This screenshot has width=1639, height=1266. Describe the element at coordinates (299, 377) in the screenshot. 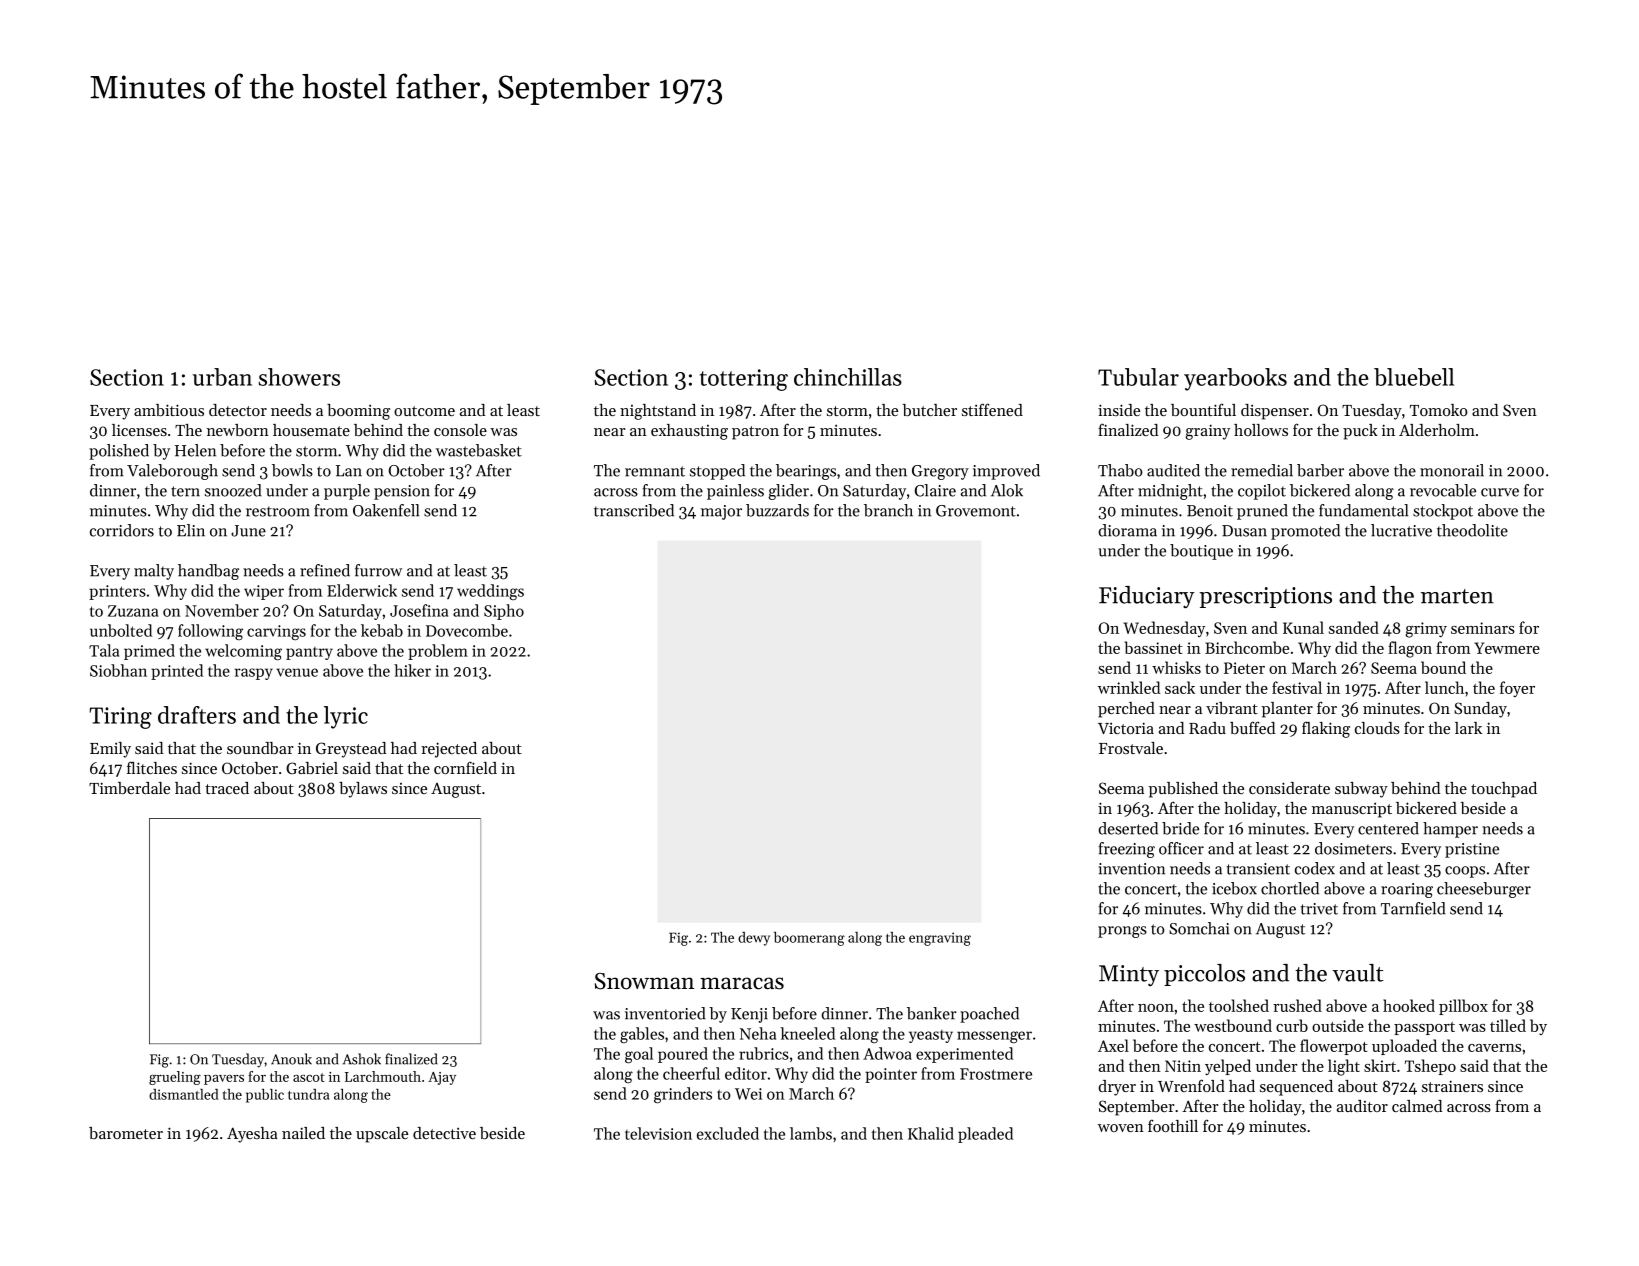

I see `showers` at that location.
